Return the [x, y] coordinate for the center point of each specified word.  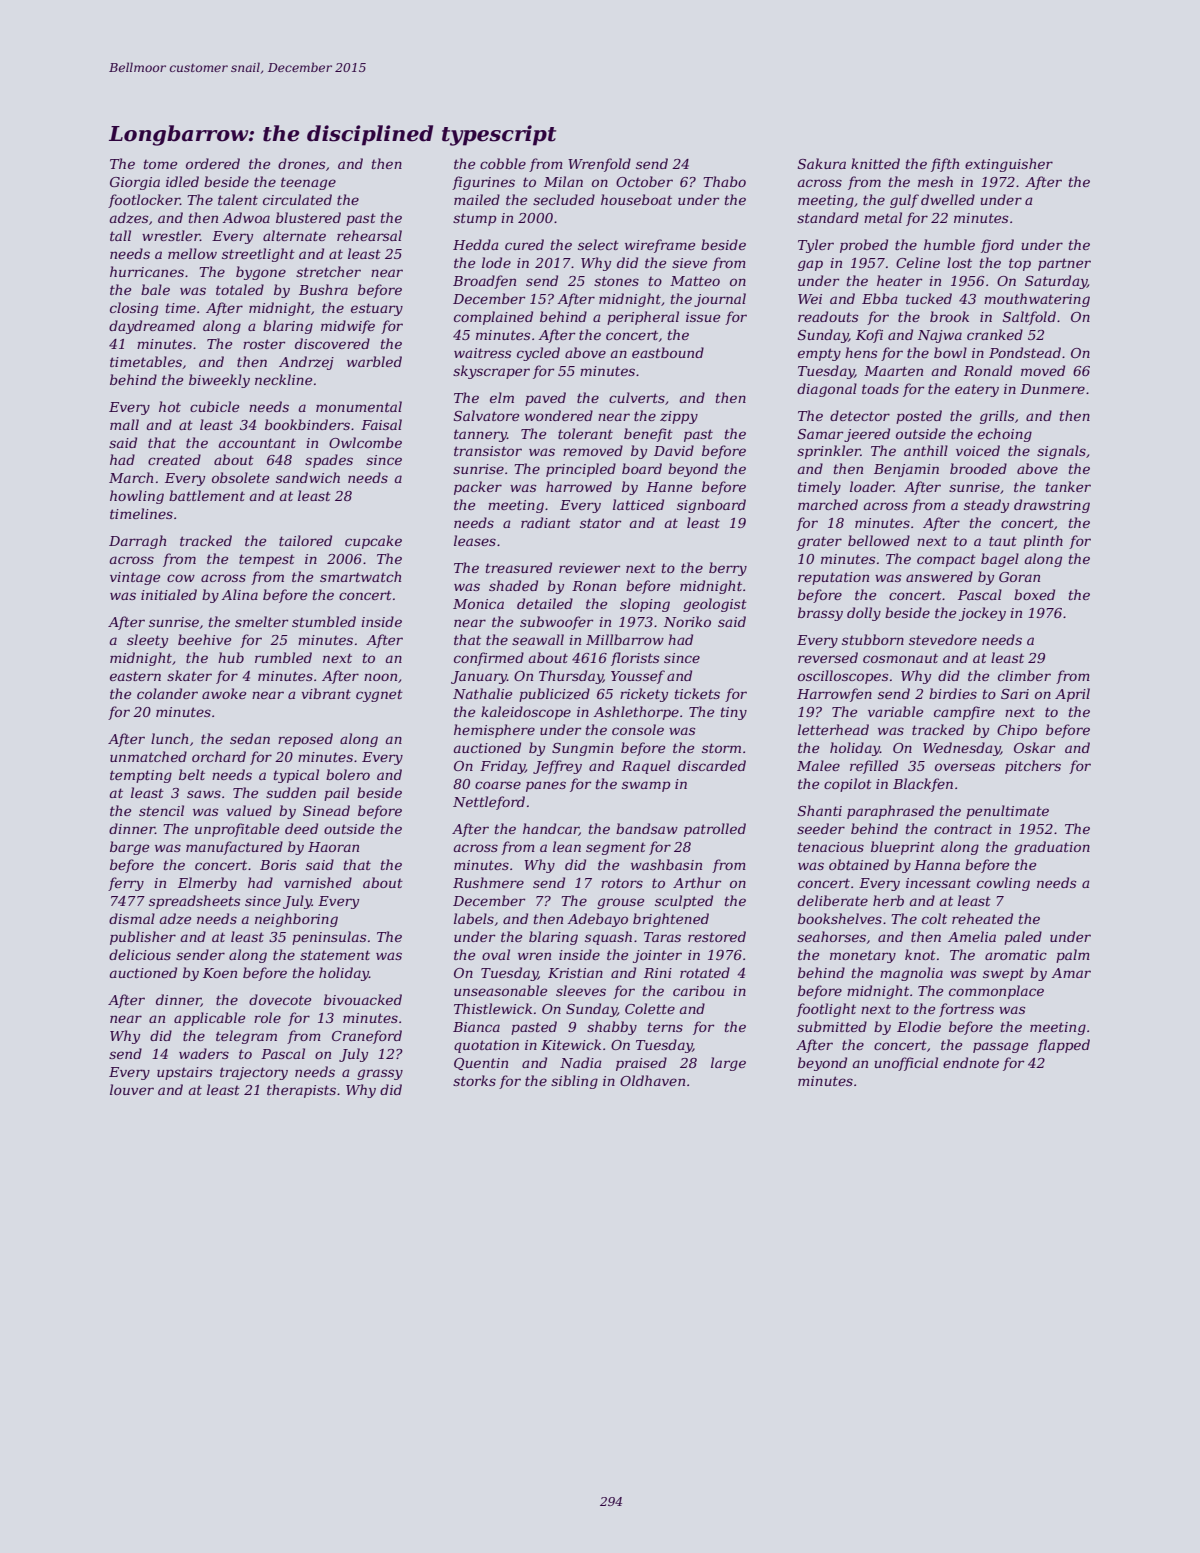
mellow [192, 253]
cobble [503, 163]
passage [1000, 1047]
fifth [945, 165]
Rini [658, 973]
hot [170, 406]
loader [872, 486]
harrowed [579, 486]
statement [335, 955]
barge [129, 848]
